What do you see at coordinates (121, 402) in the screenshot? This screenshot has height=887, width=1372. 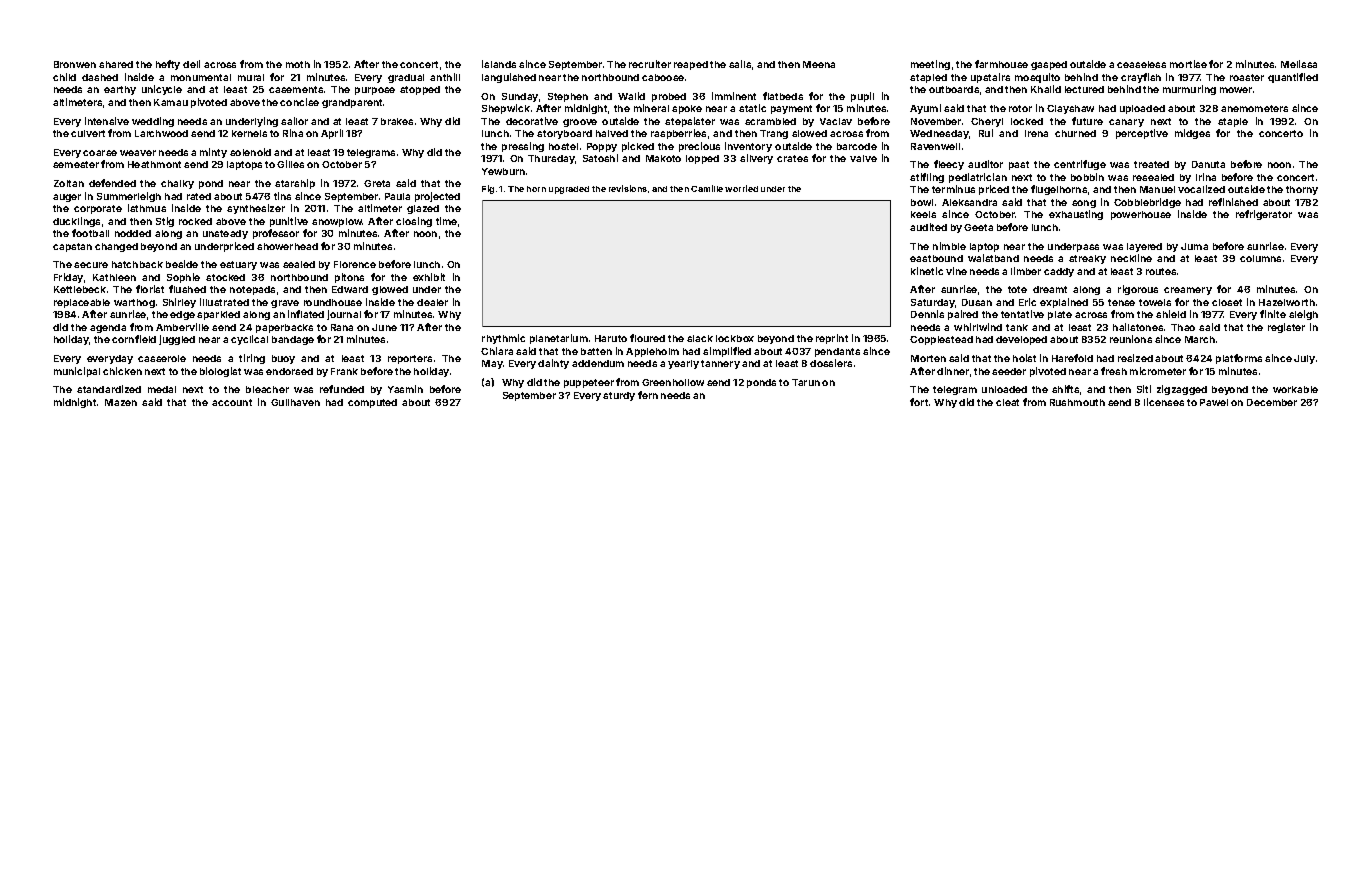 I see `Mazen` at bounding box center [121, 402].
